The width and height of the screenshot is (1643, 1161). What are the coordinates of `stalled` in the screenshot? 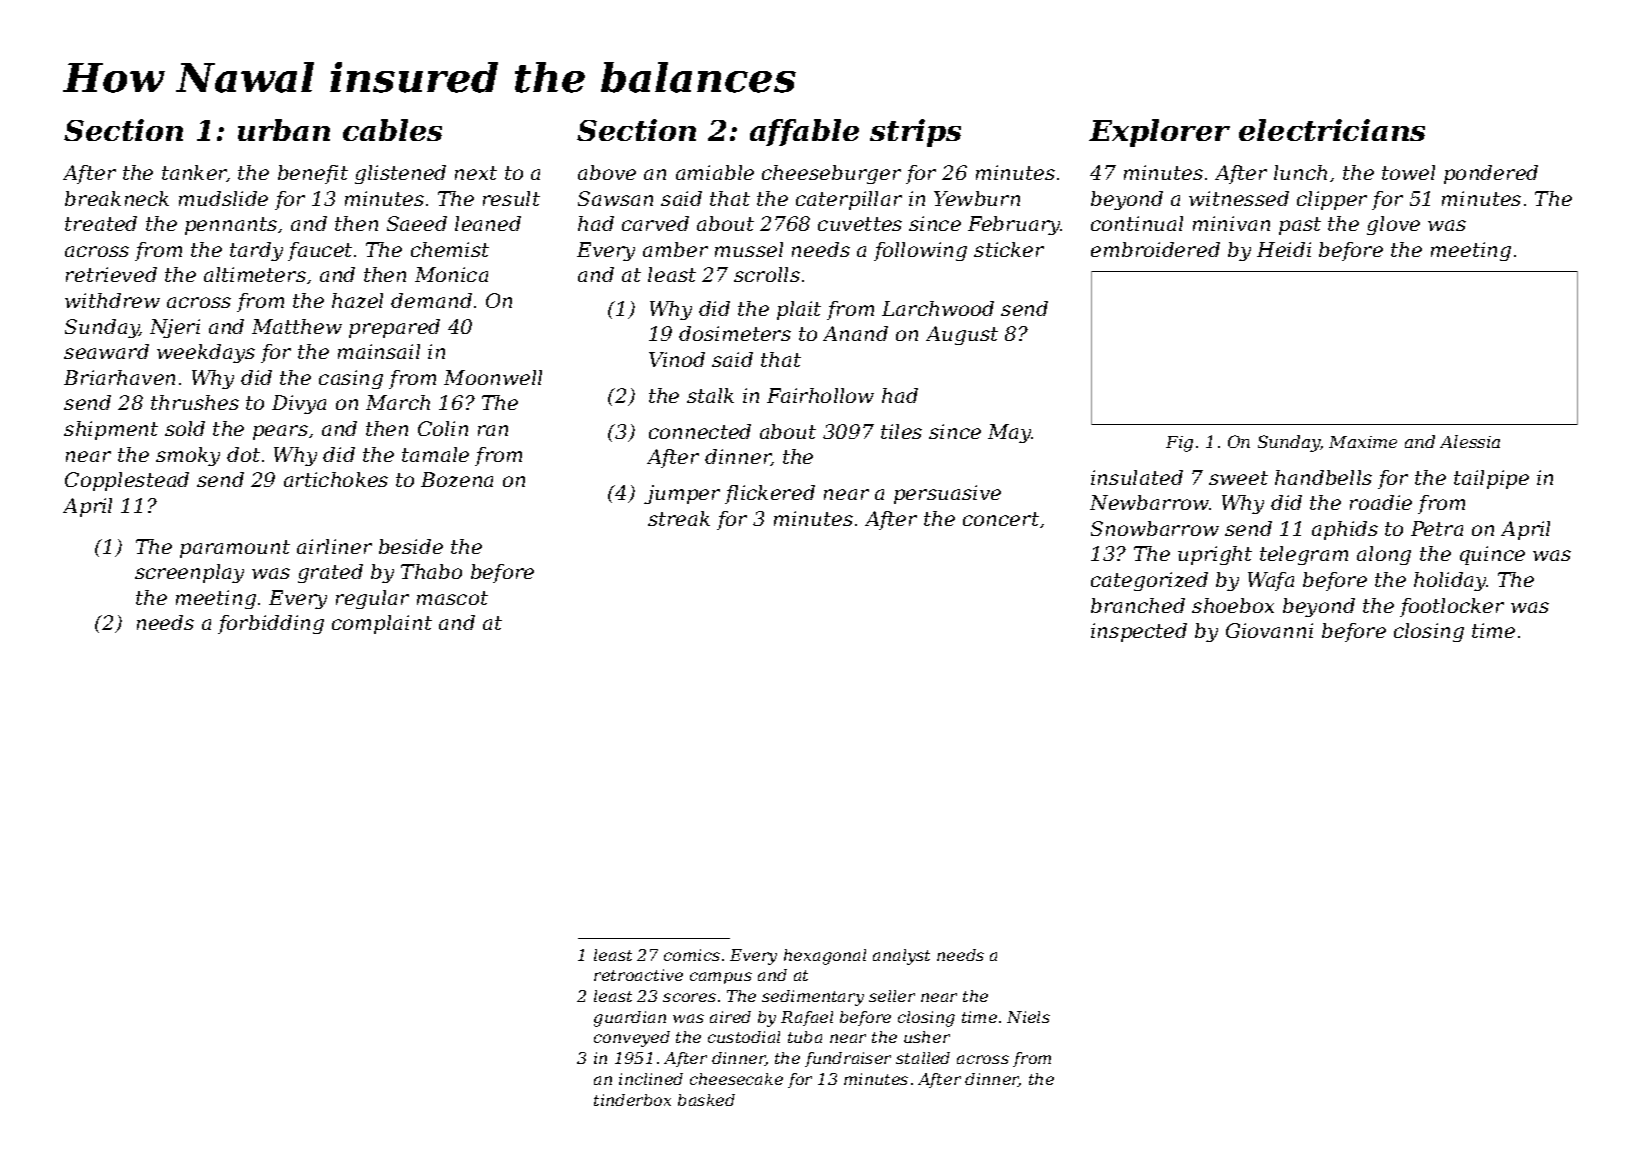 It's located at (923, 1058).
